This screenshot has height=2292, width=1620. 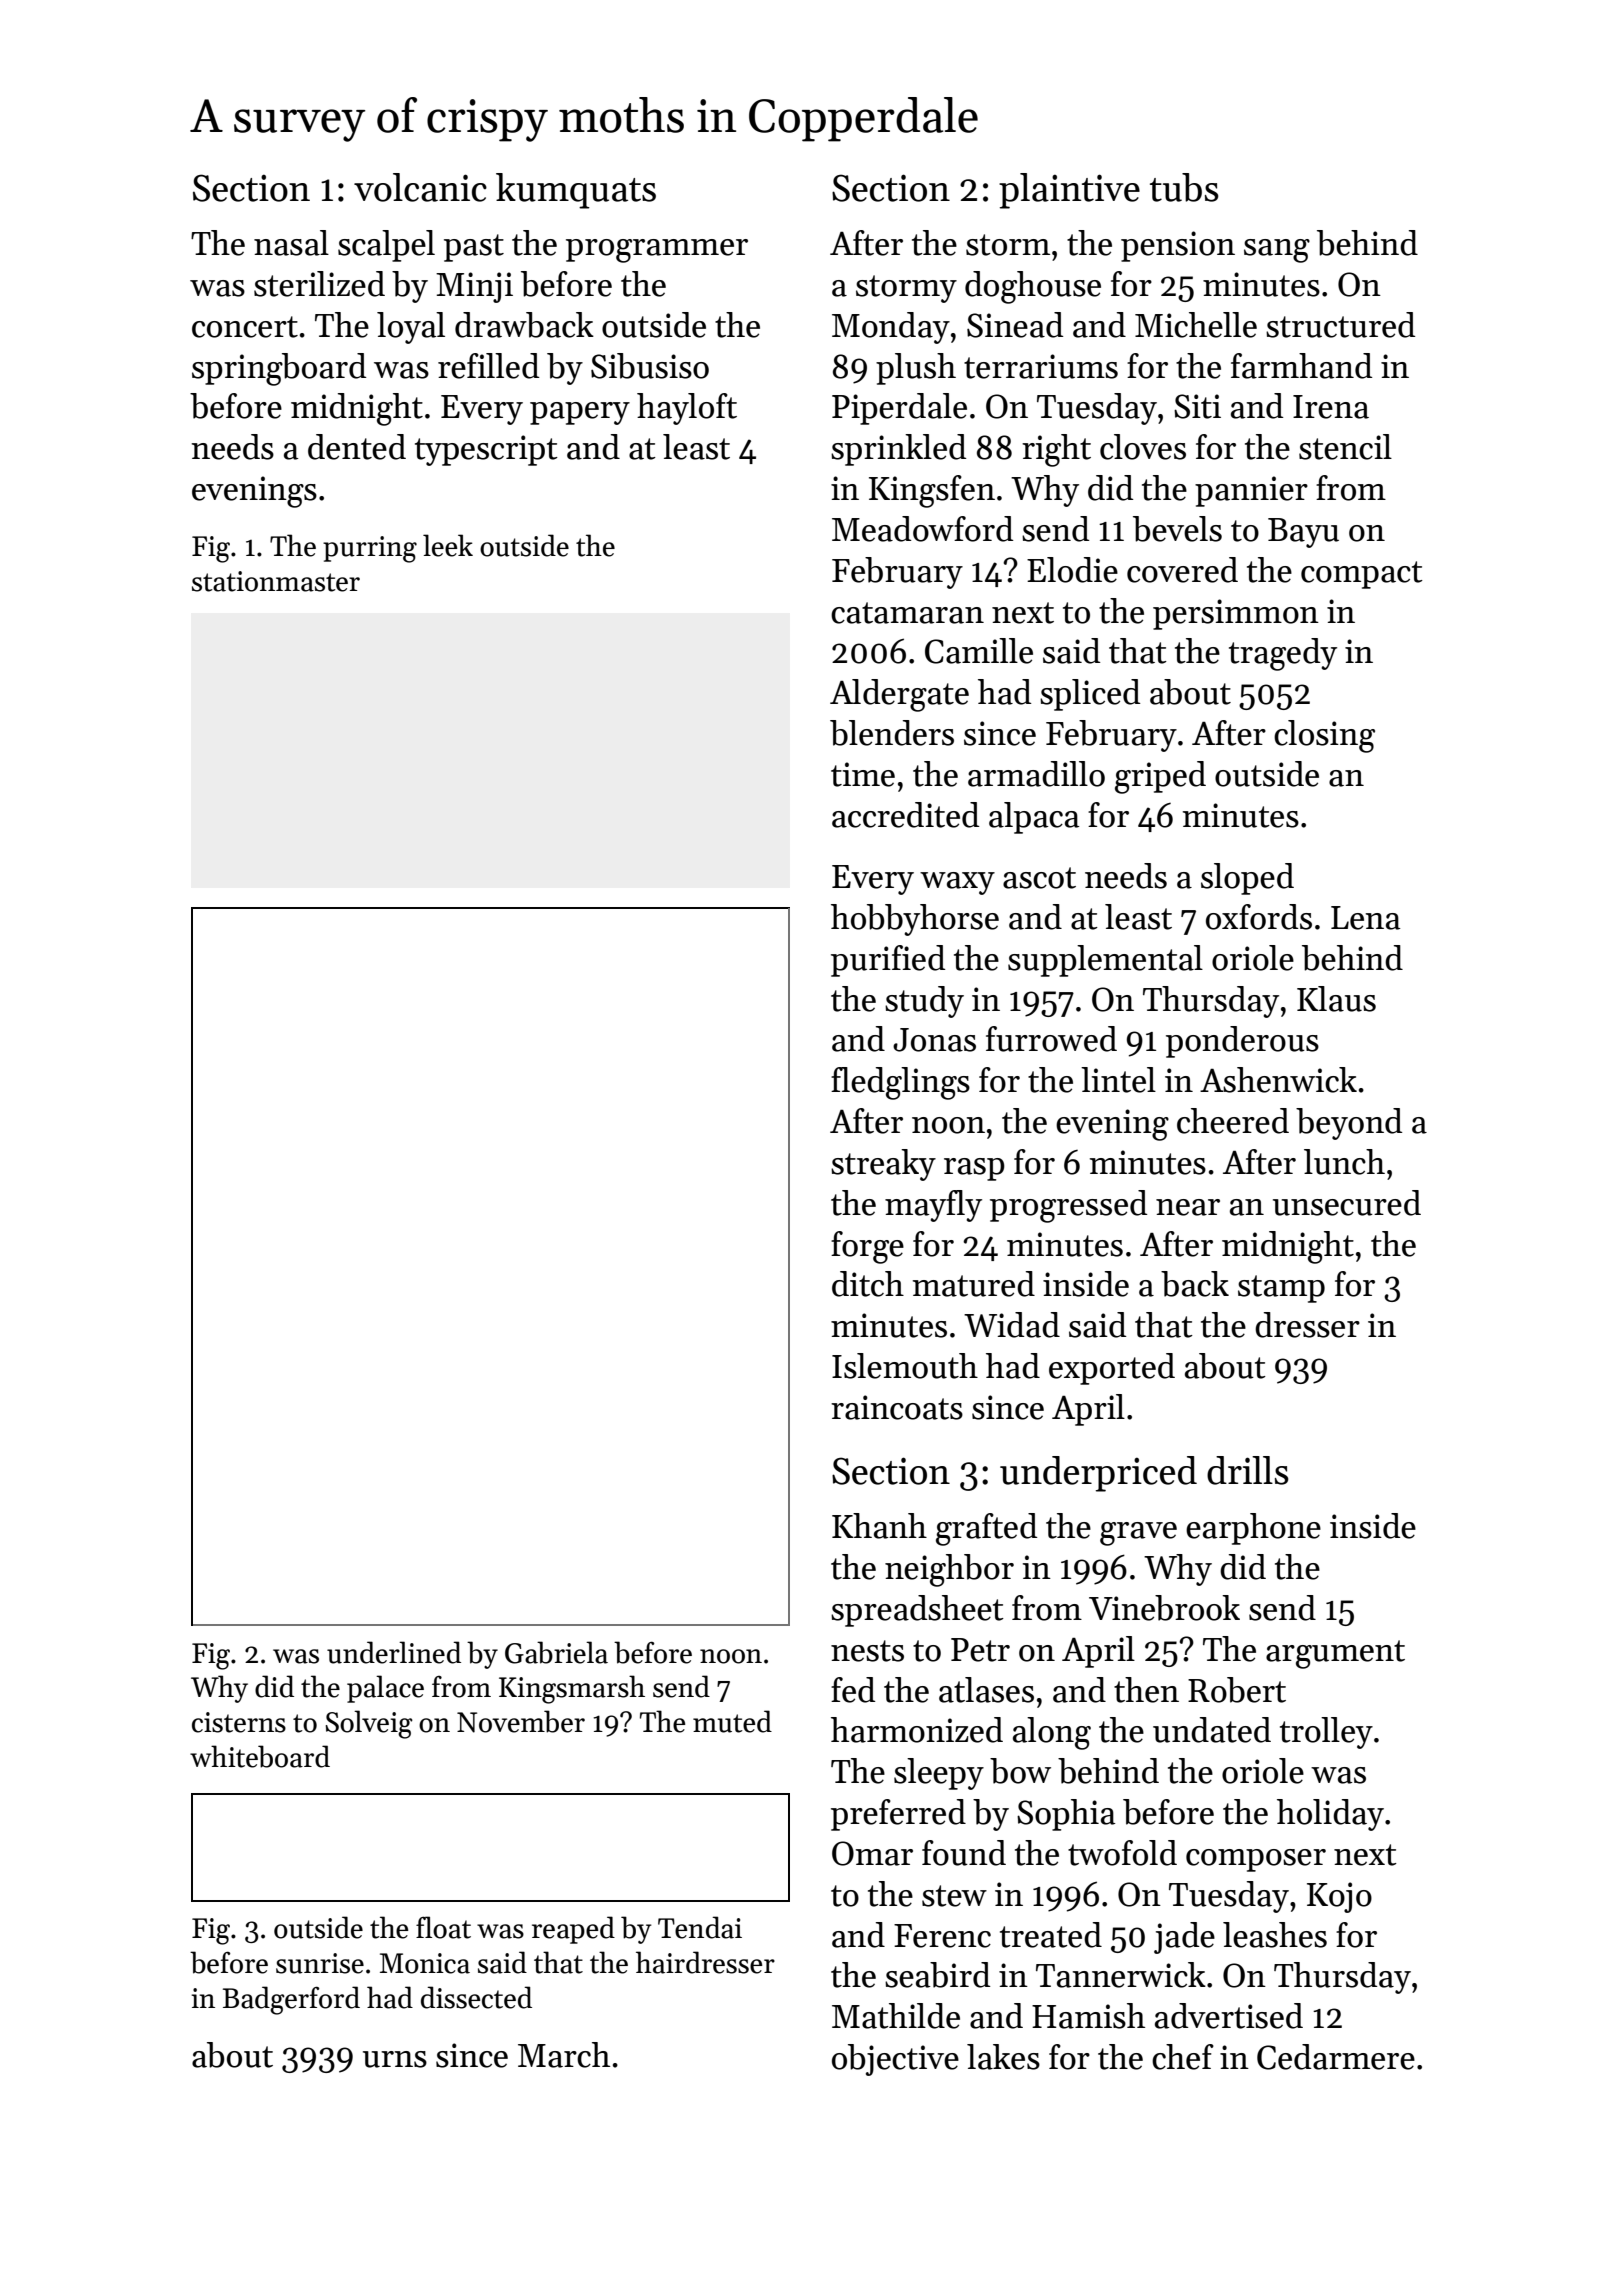 What do you see at coordinates (897, 1407) in the screenshot?
I see `raincoats` at bounding box center [897, 1407].
